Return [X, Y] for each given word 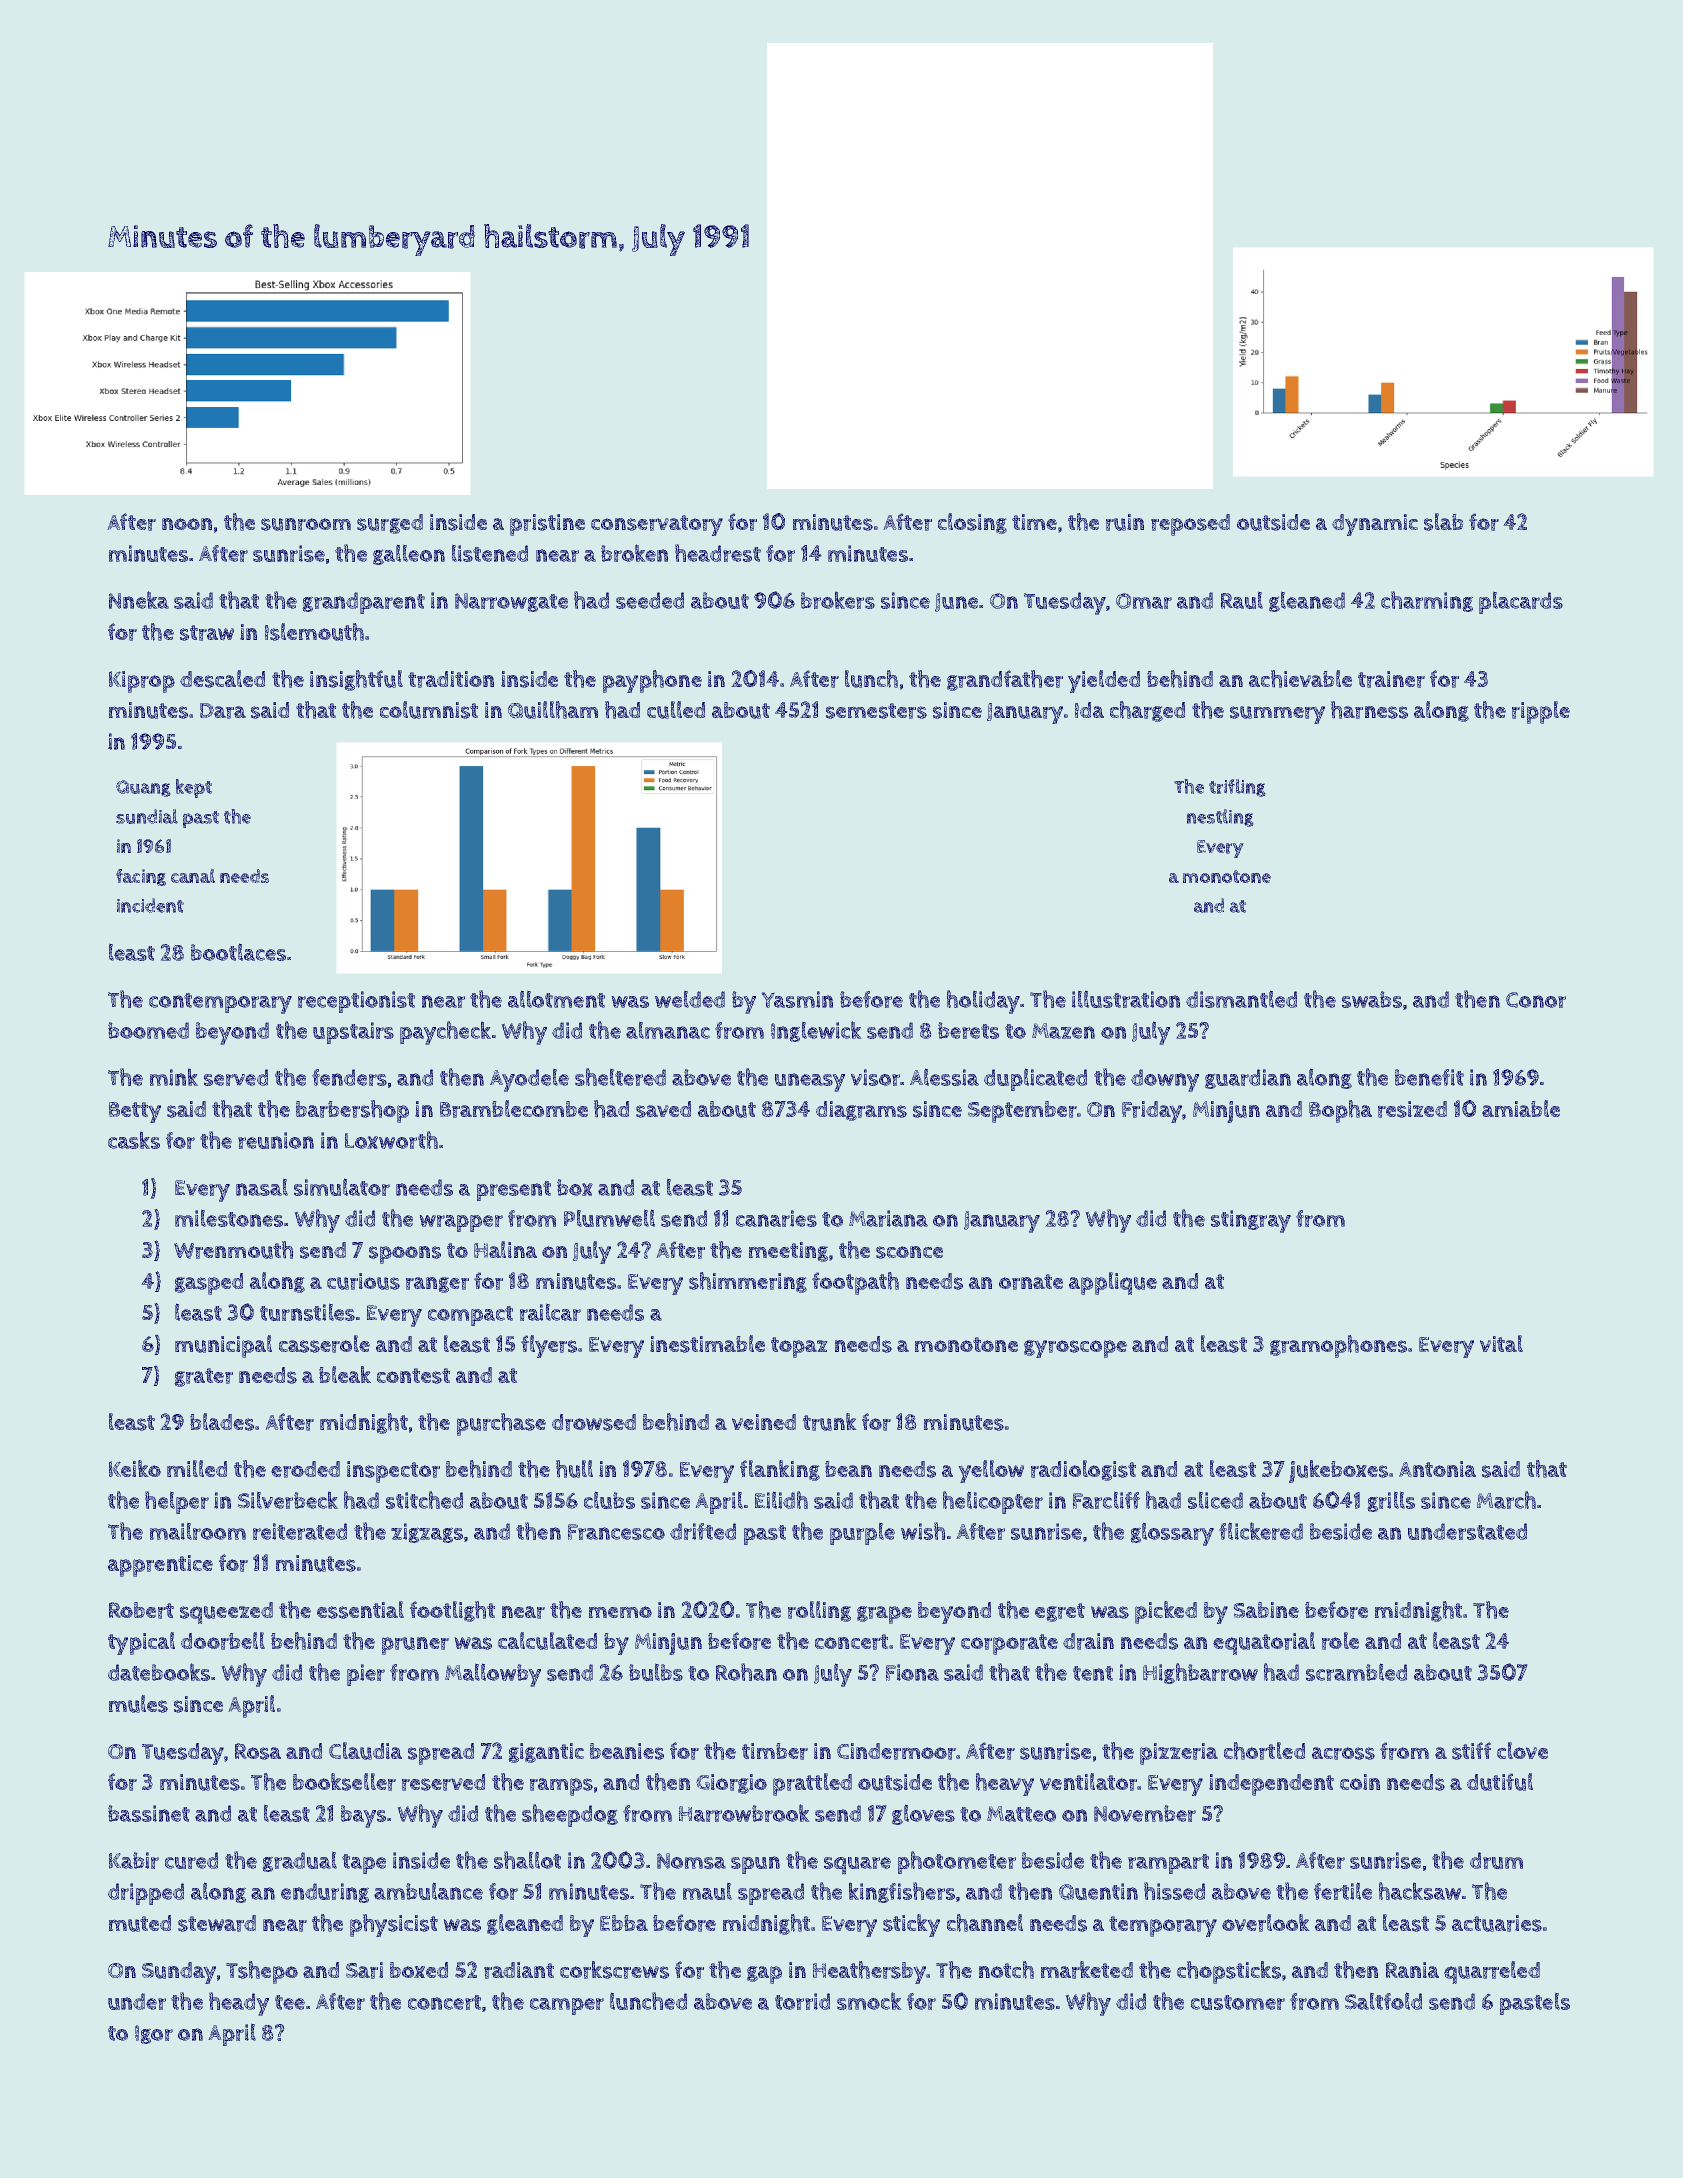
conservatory [657, 525]
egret [1060, 1612]
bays [363, 1816]
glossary [1172, 1534]
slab [1444, 522]
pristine [547, 525]
